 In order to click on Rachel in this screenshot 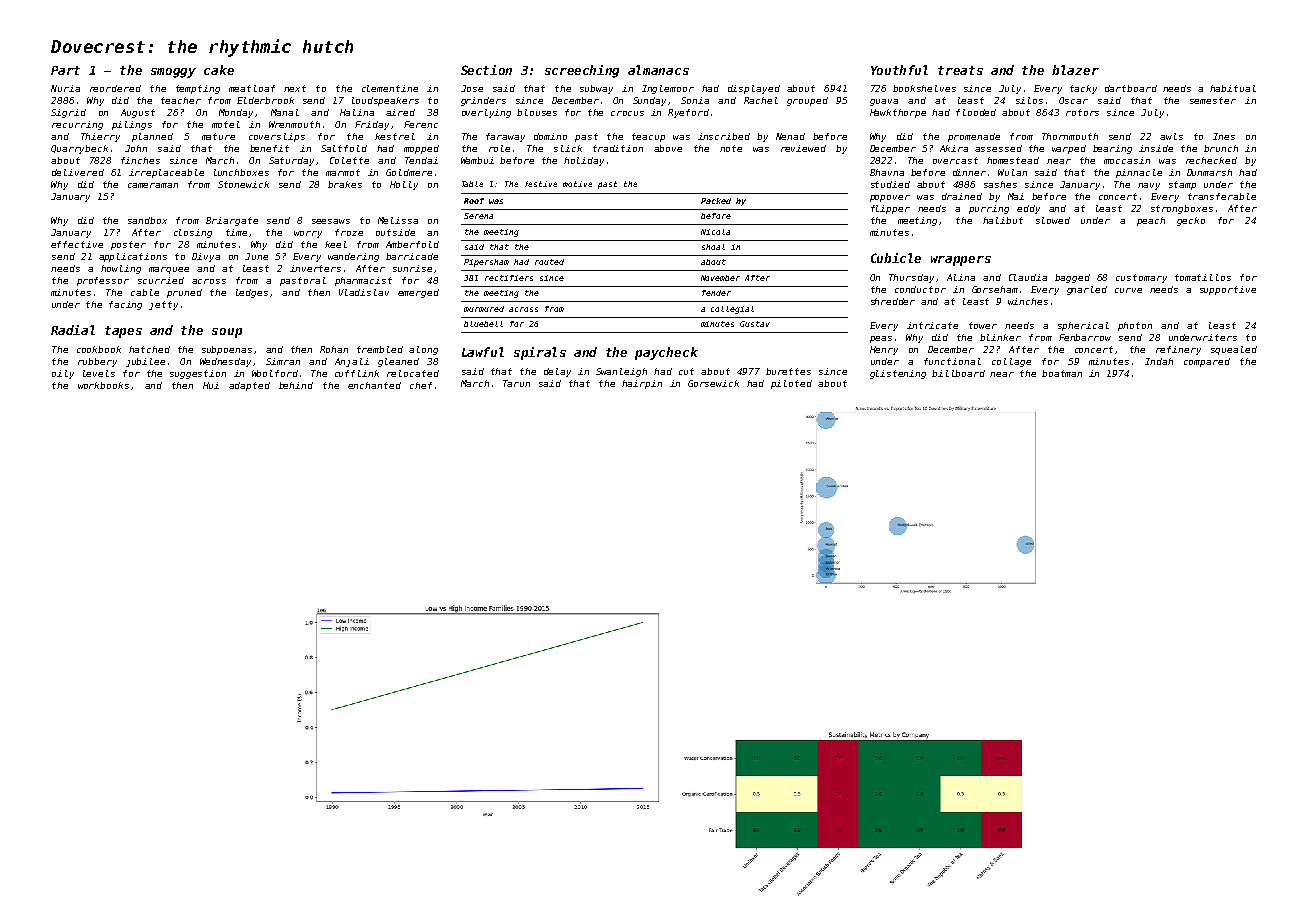, I will do `click(761, 100)`.
